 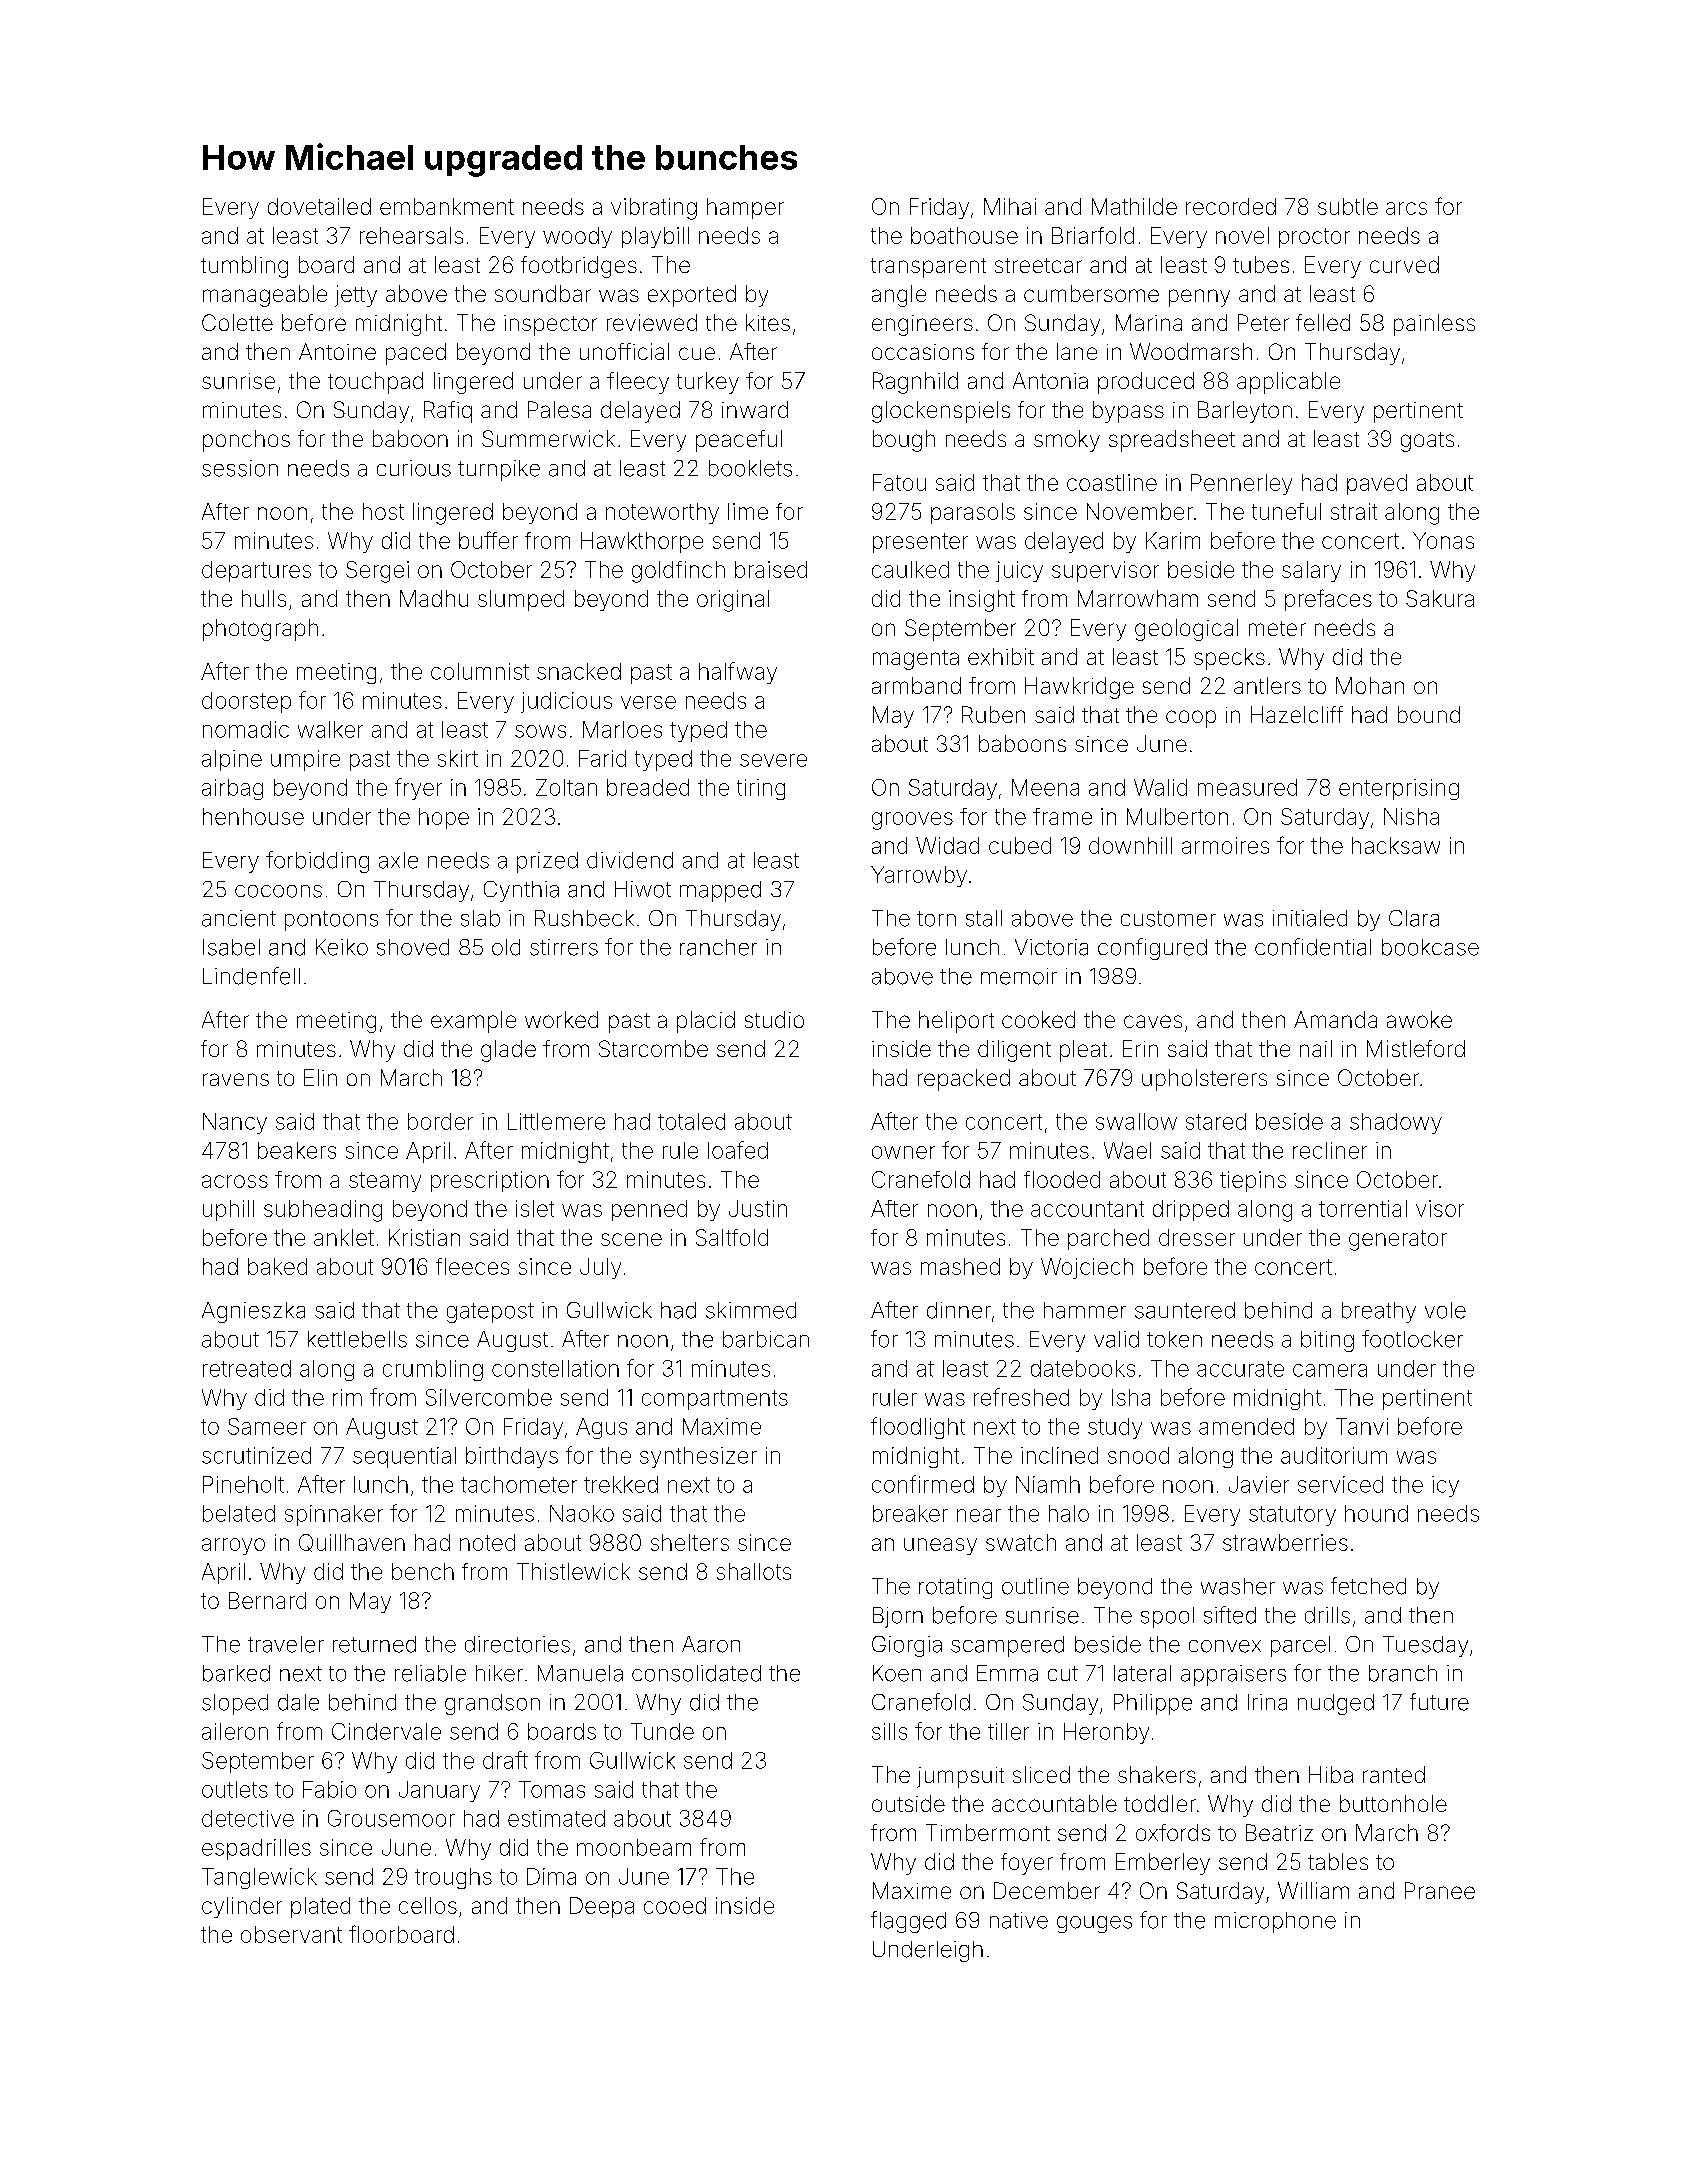 I want to click on arcs, so click(x=1406, y=208).
